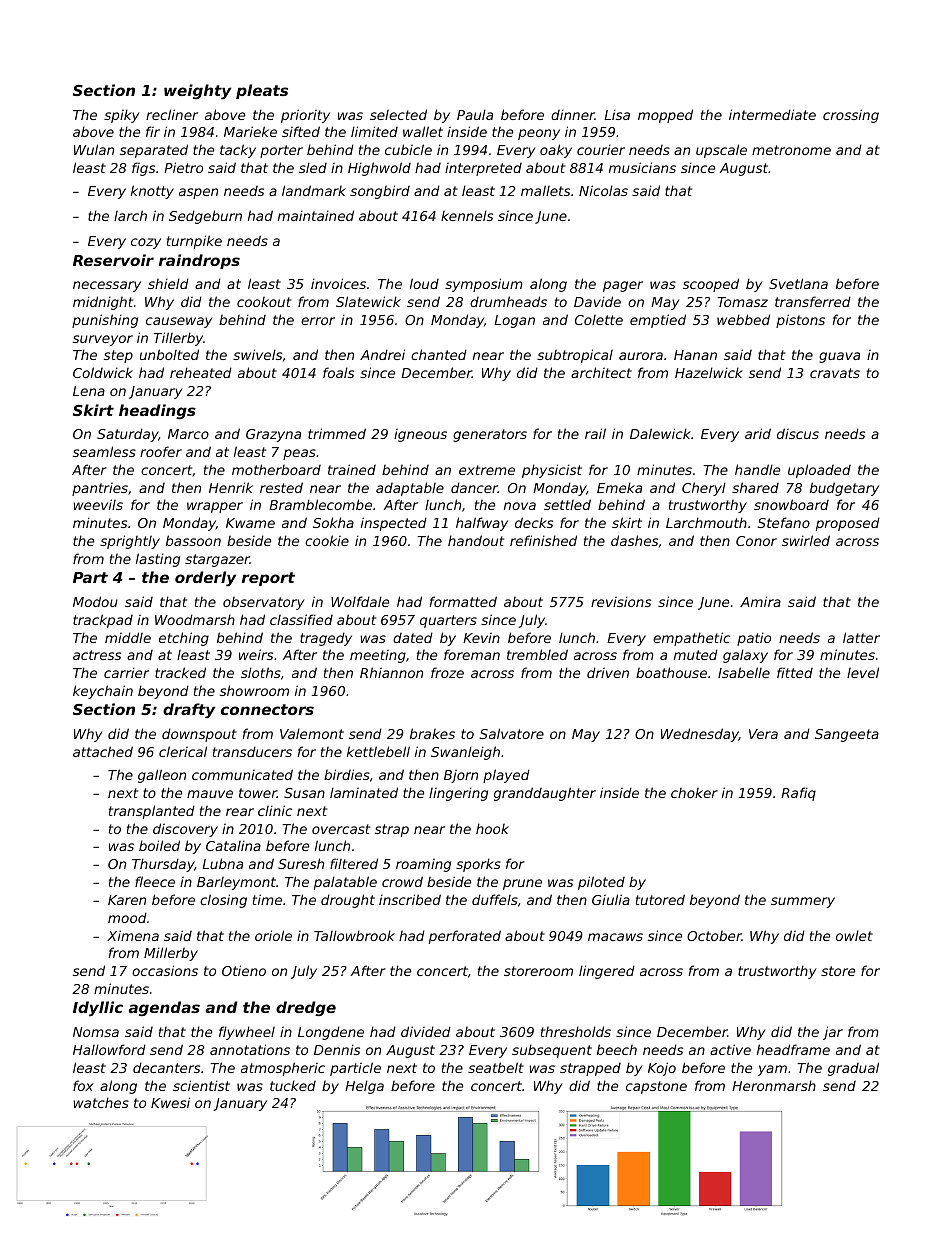 The height and width of the page is (1233, 952). Describe the element at coordinates (262, 91) in the page. I see `pleats` at that location.
